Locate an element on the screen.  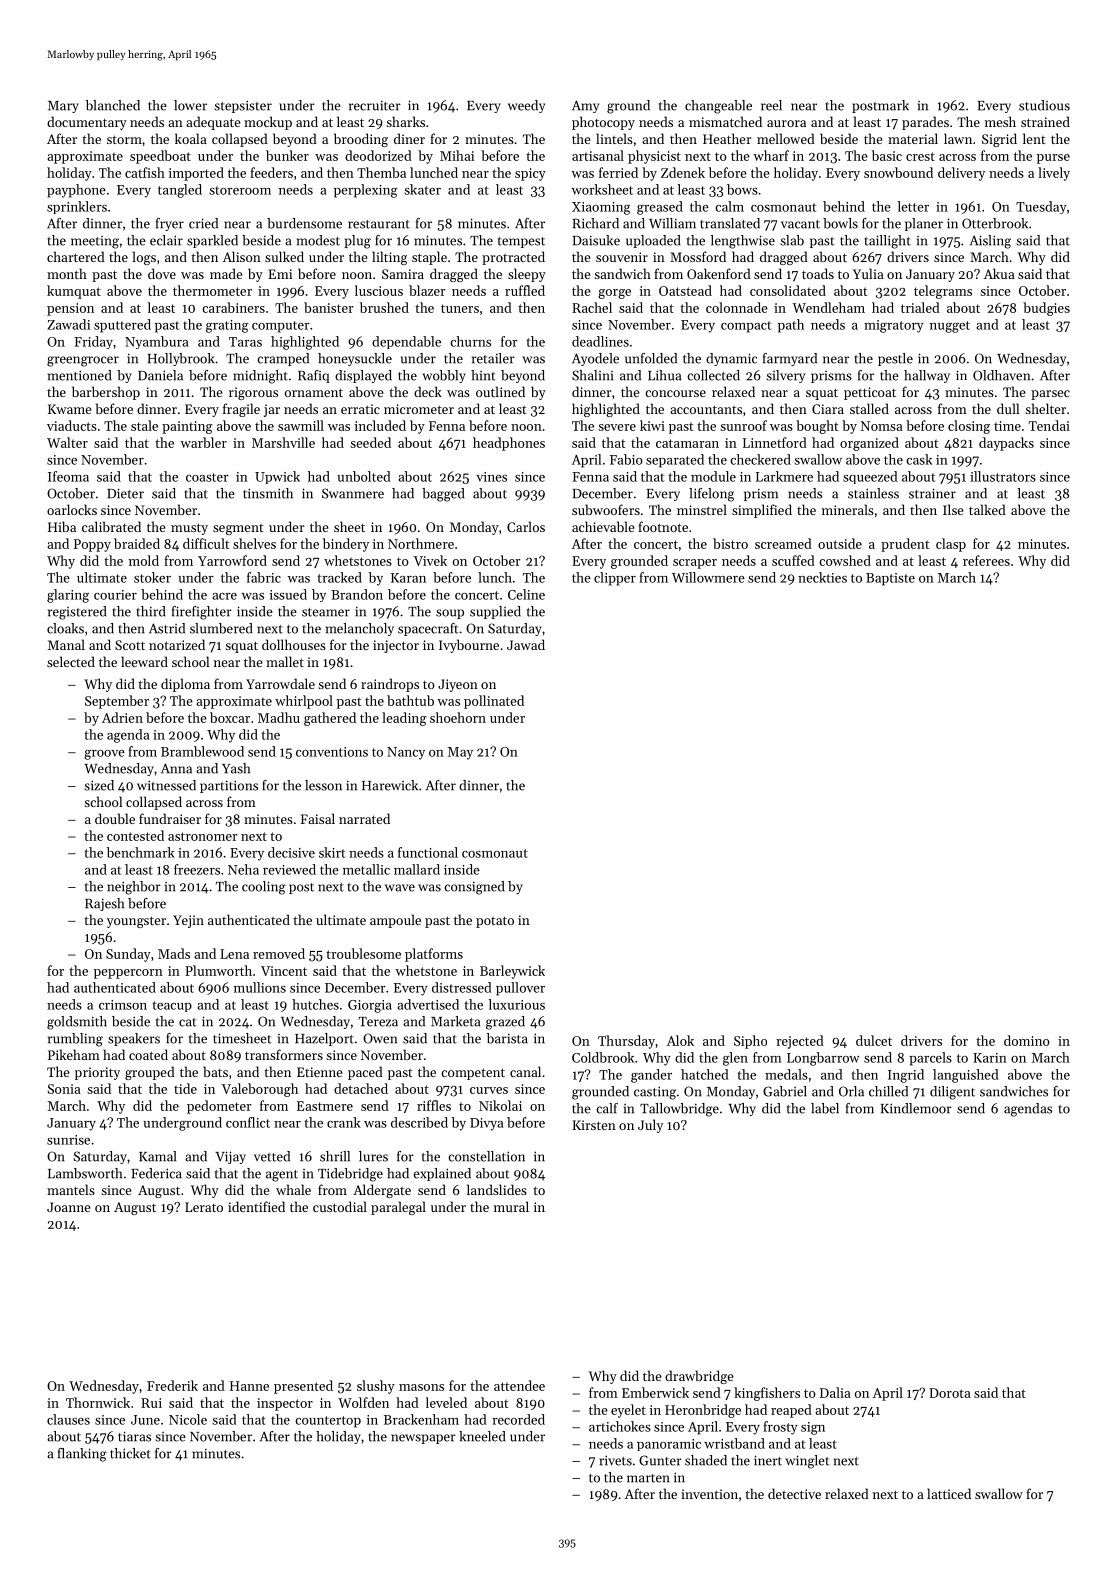
pollinated is located at coordinates (494, 702).
